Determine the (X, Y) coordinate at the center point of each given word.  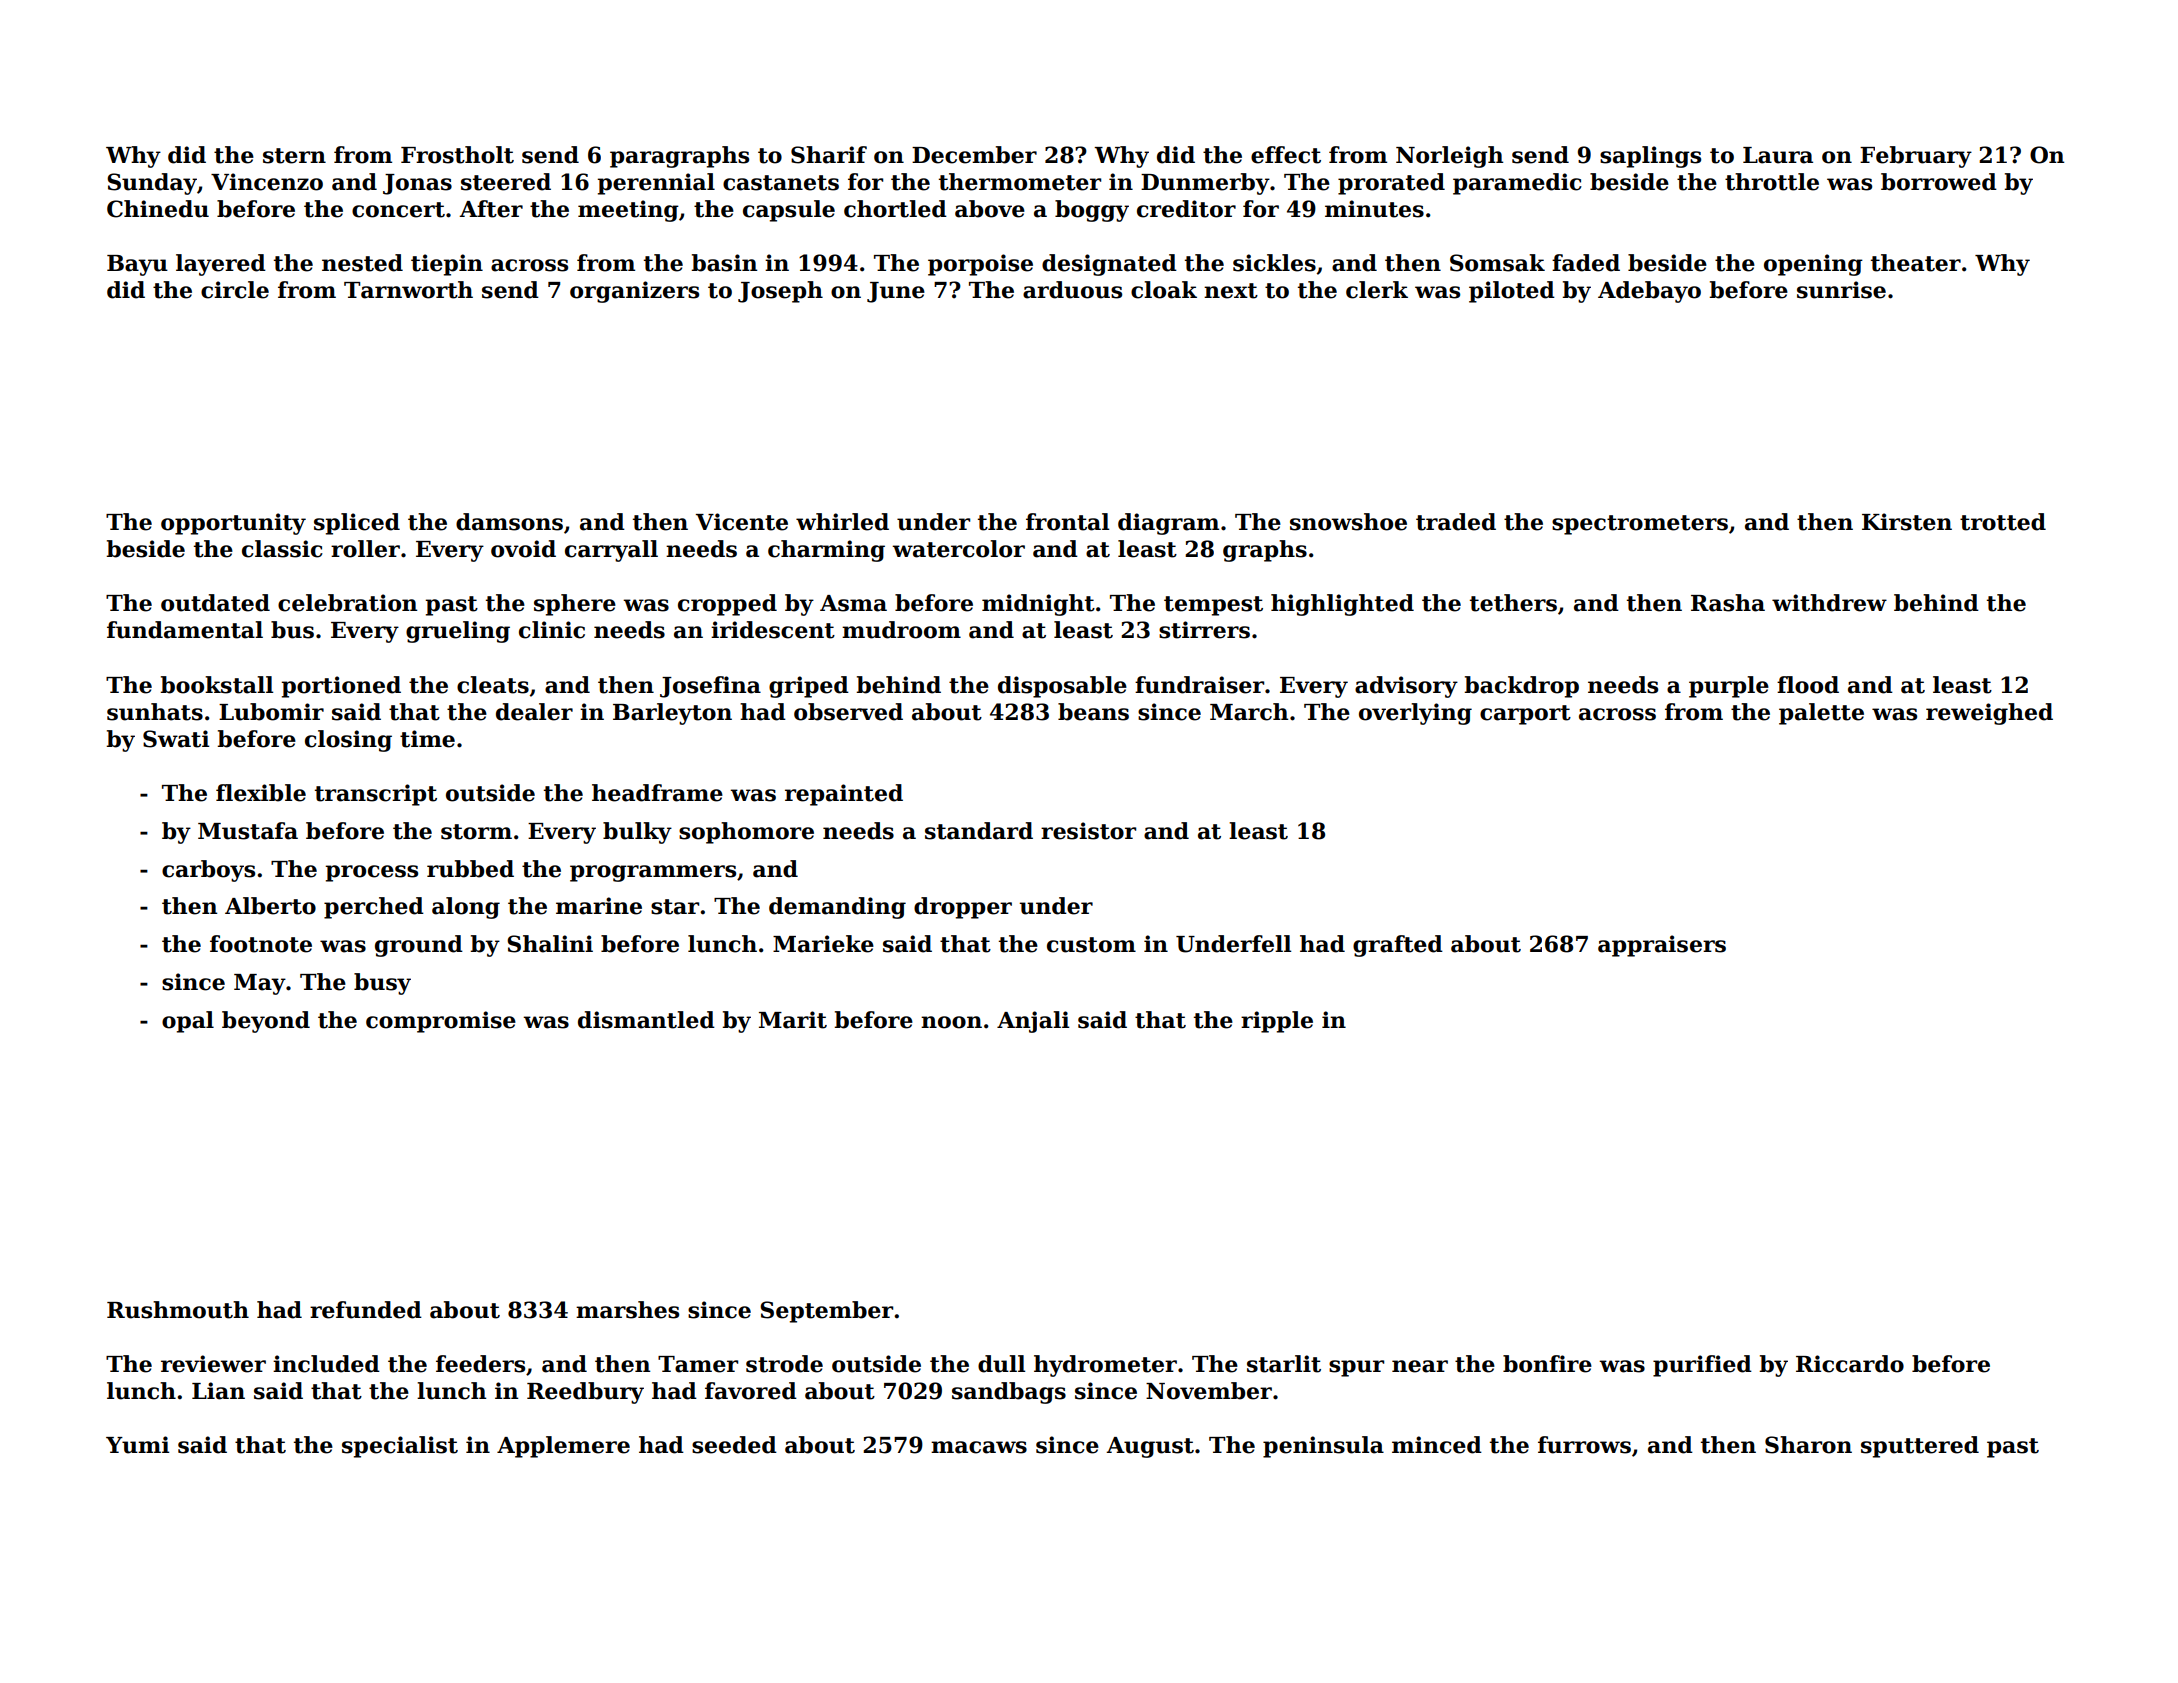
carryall (611, 551)
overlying (1415, 714)
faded (1586, 263)
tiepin (447, 265)
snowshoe (1348, 522)
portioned (341, 687)
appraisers (1662, 946)
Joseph (780, 292)
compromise (441, 1022)
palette (1821, 714)
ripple (1277, 1022)
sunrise (1841, 290)
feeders (480, 1364)
